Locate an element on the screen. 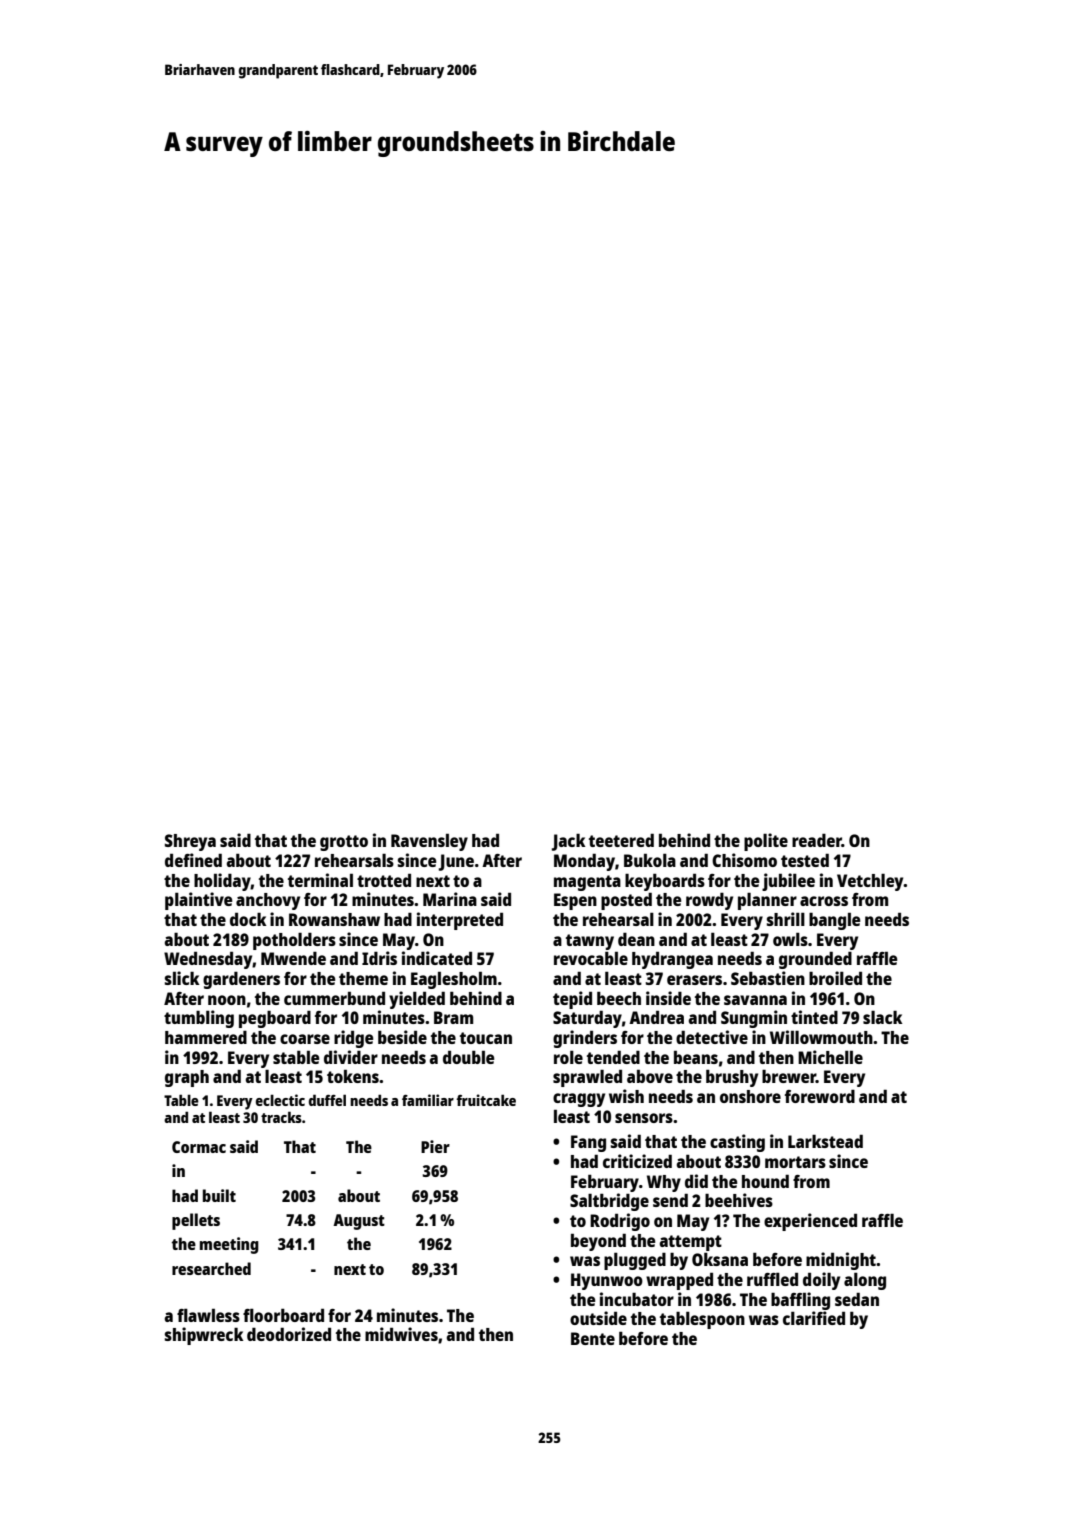 The width and height of the screenshot is (1077, 1529). polite is located at coordinates (766, 842).
